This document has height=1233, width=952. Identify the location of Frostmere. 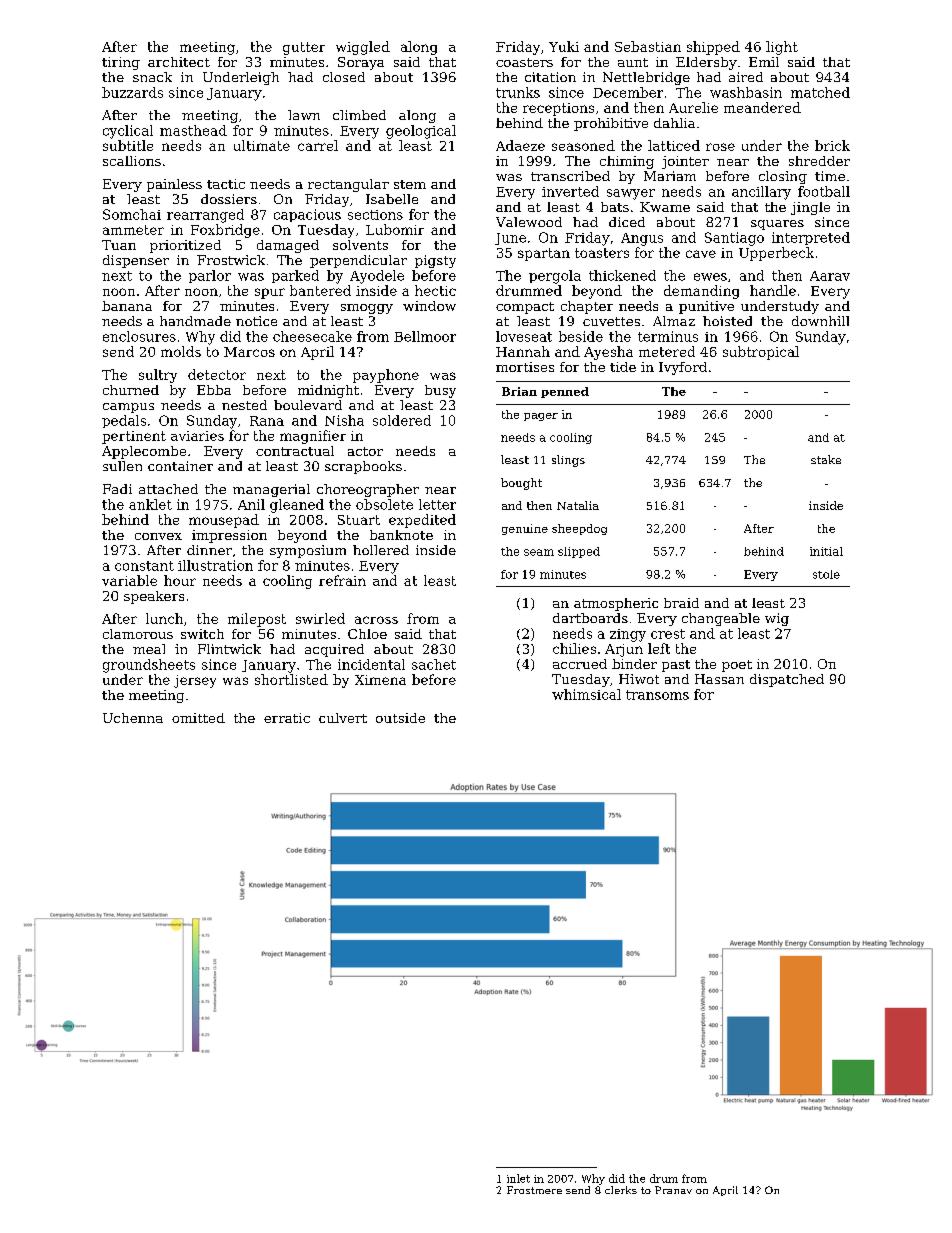
(534, 1190).
